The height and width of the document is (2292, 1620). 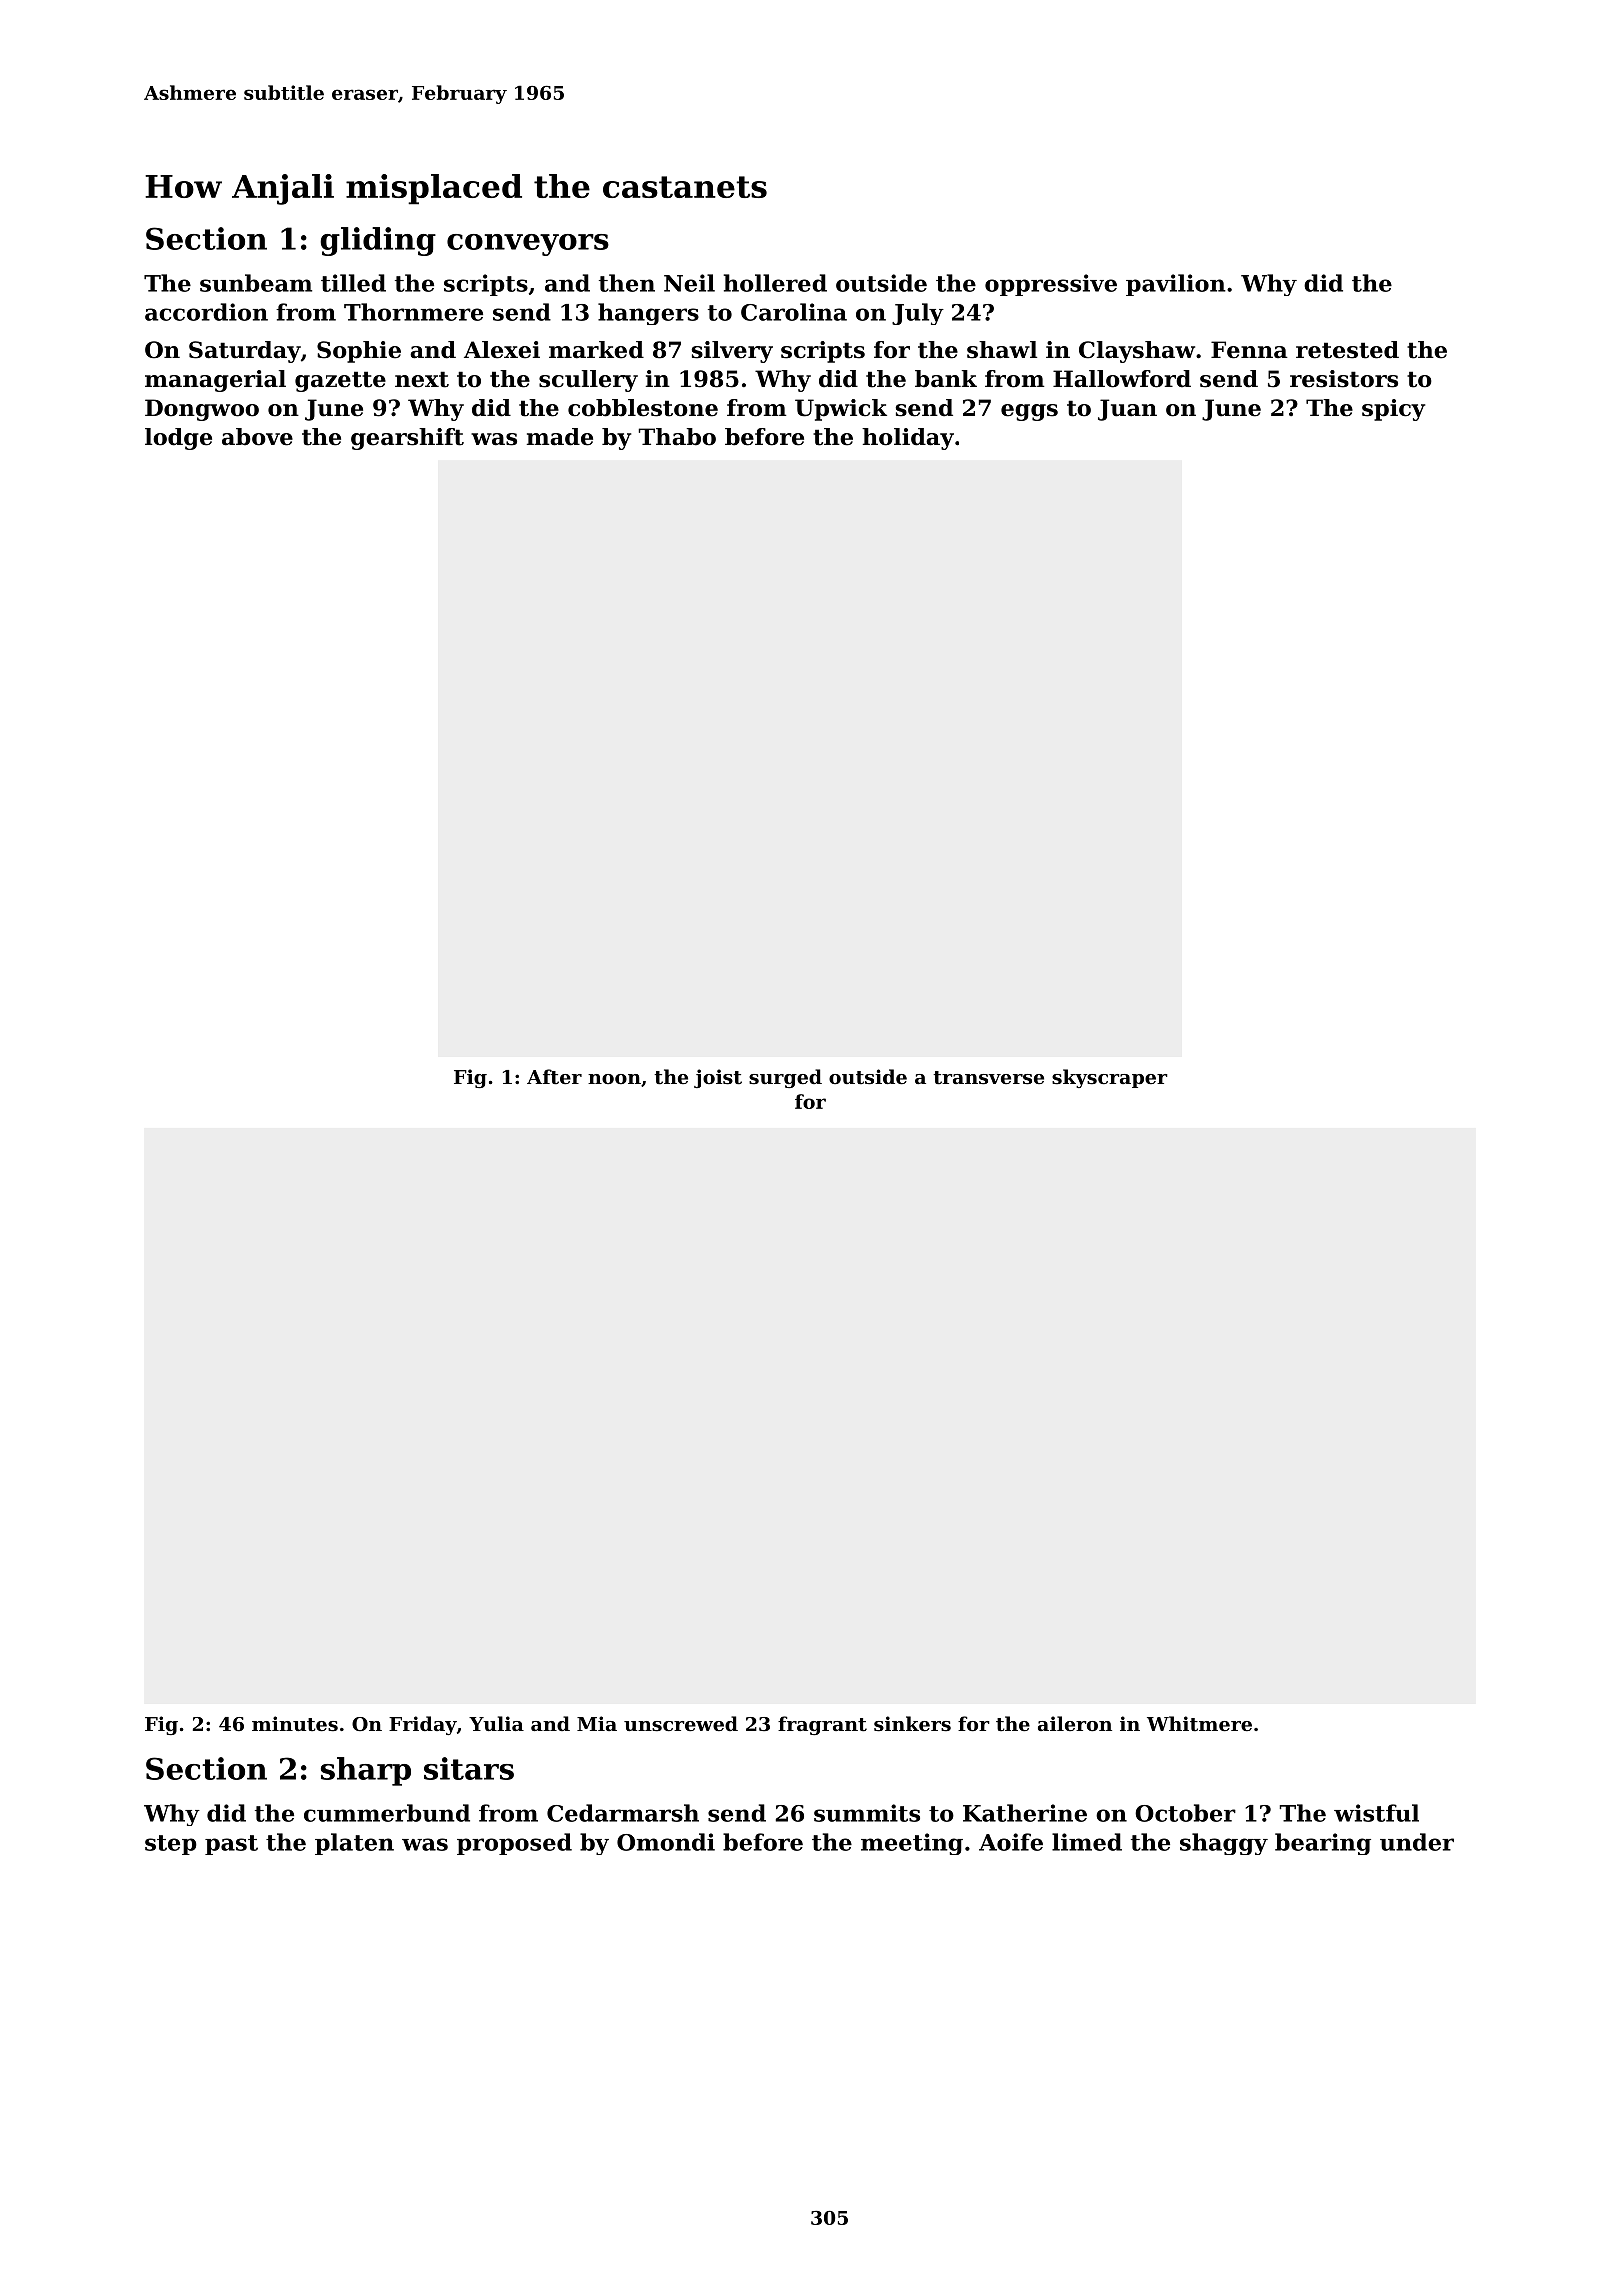 What do you see at coordinates (718, 1078) in the document?
I see `joist` at bounding box center [718, 1078].
